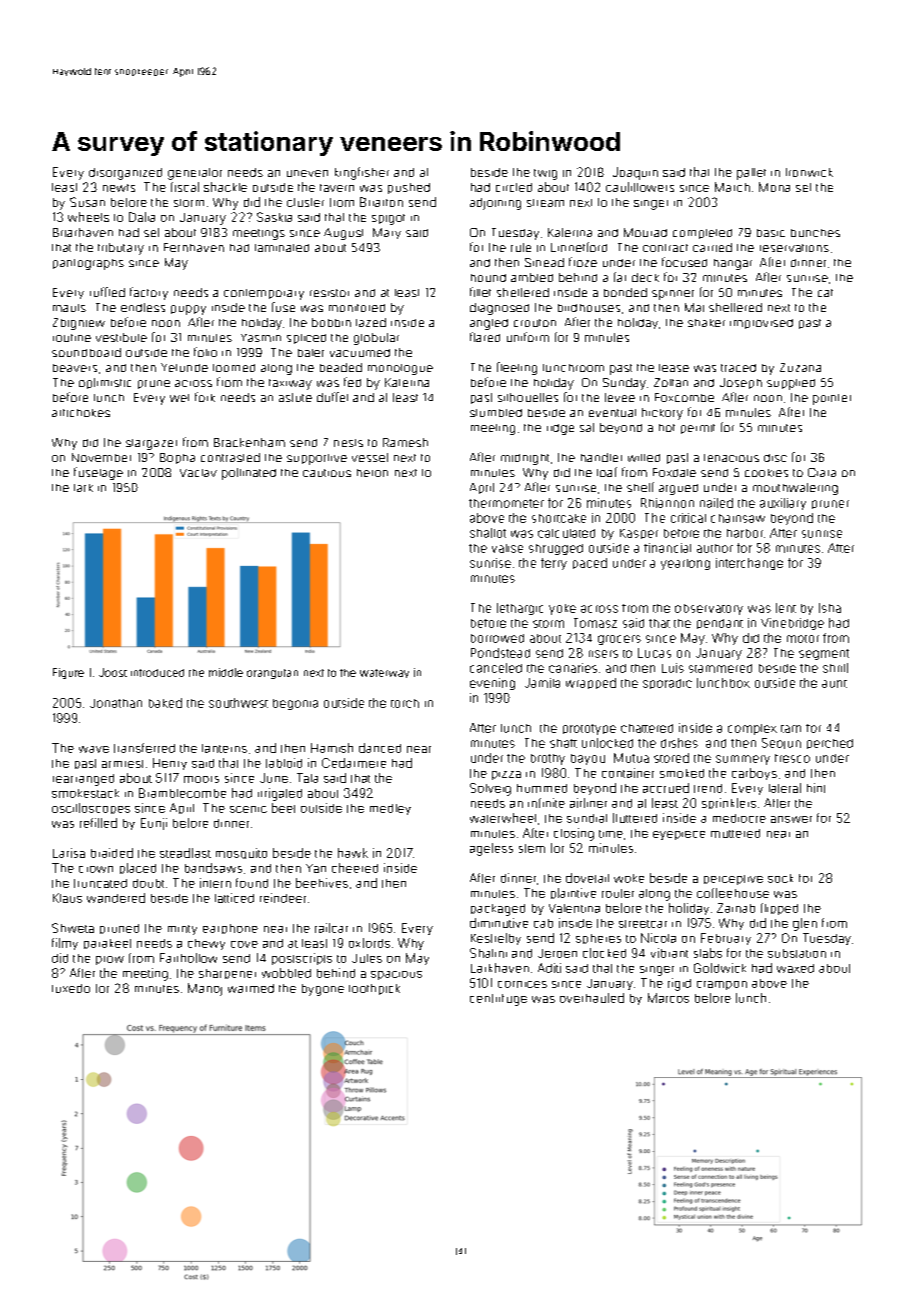 This document has width=908, height=1316. I want to click on vacuumed, so click(360, 353).
